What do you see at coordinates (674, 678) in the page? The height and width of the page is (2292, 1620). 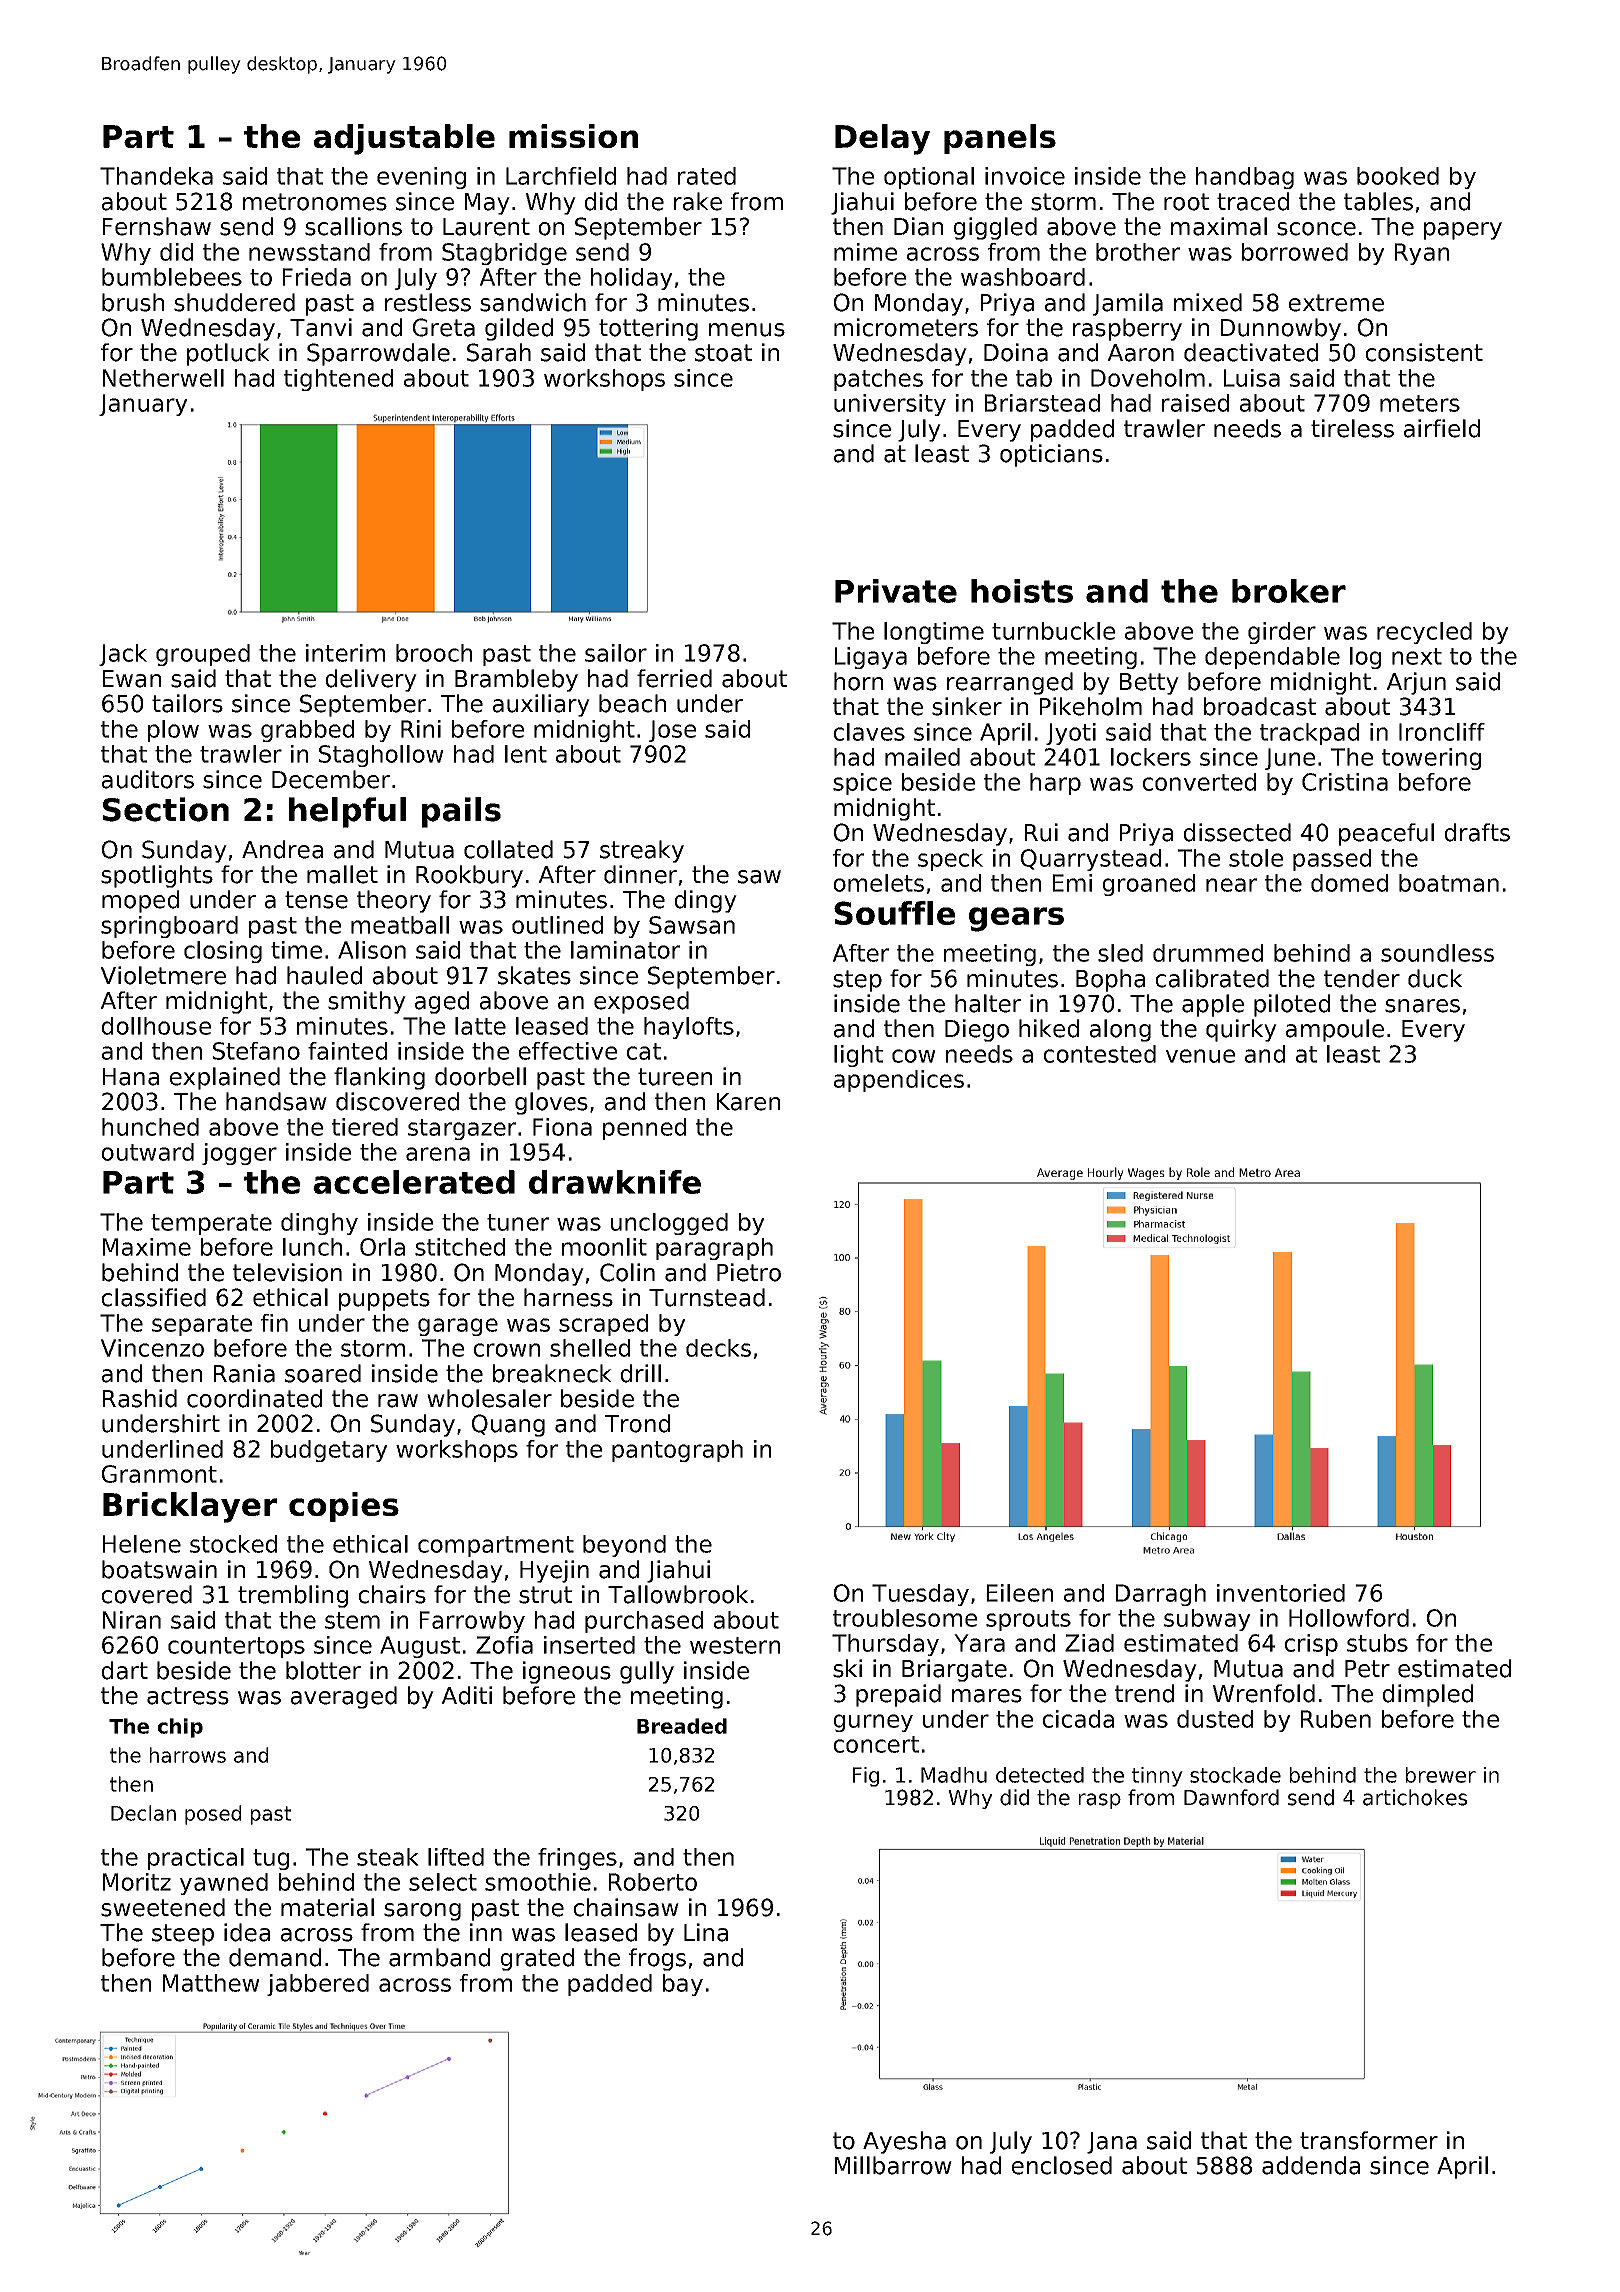 I see `ferried` at bounding box center [674, 678].
